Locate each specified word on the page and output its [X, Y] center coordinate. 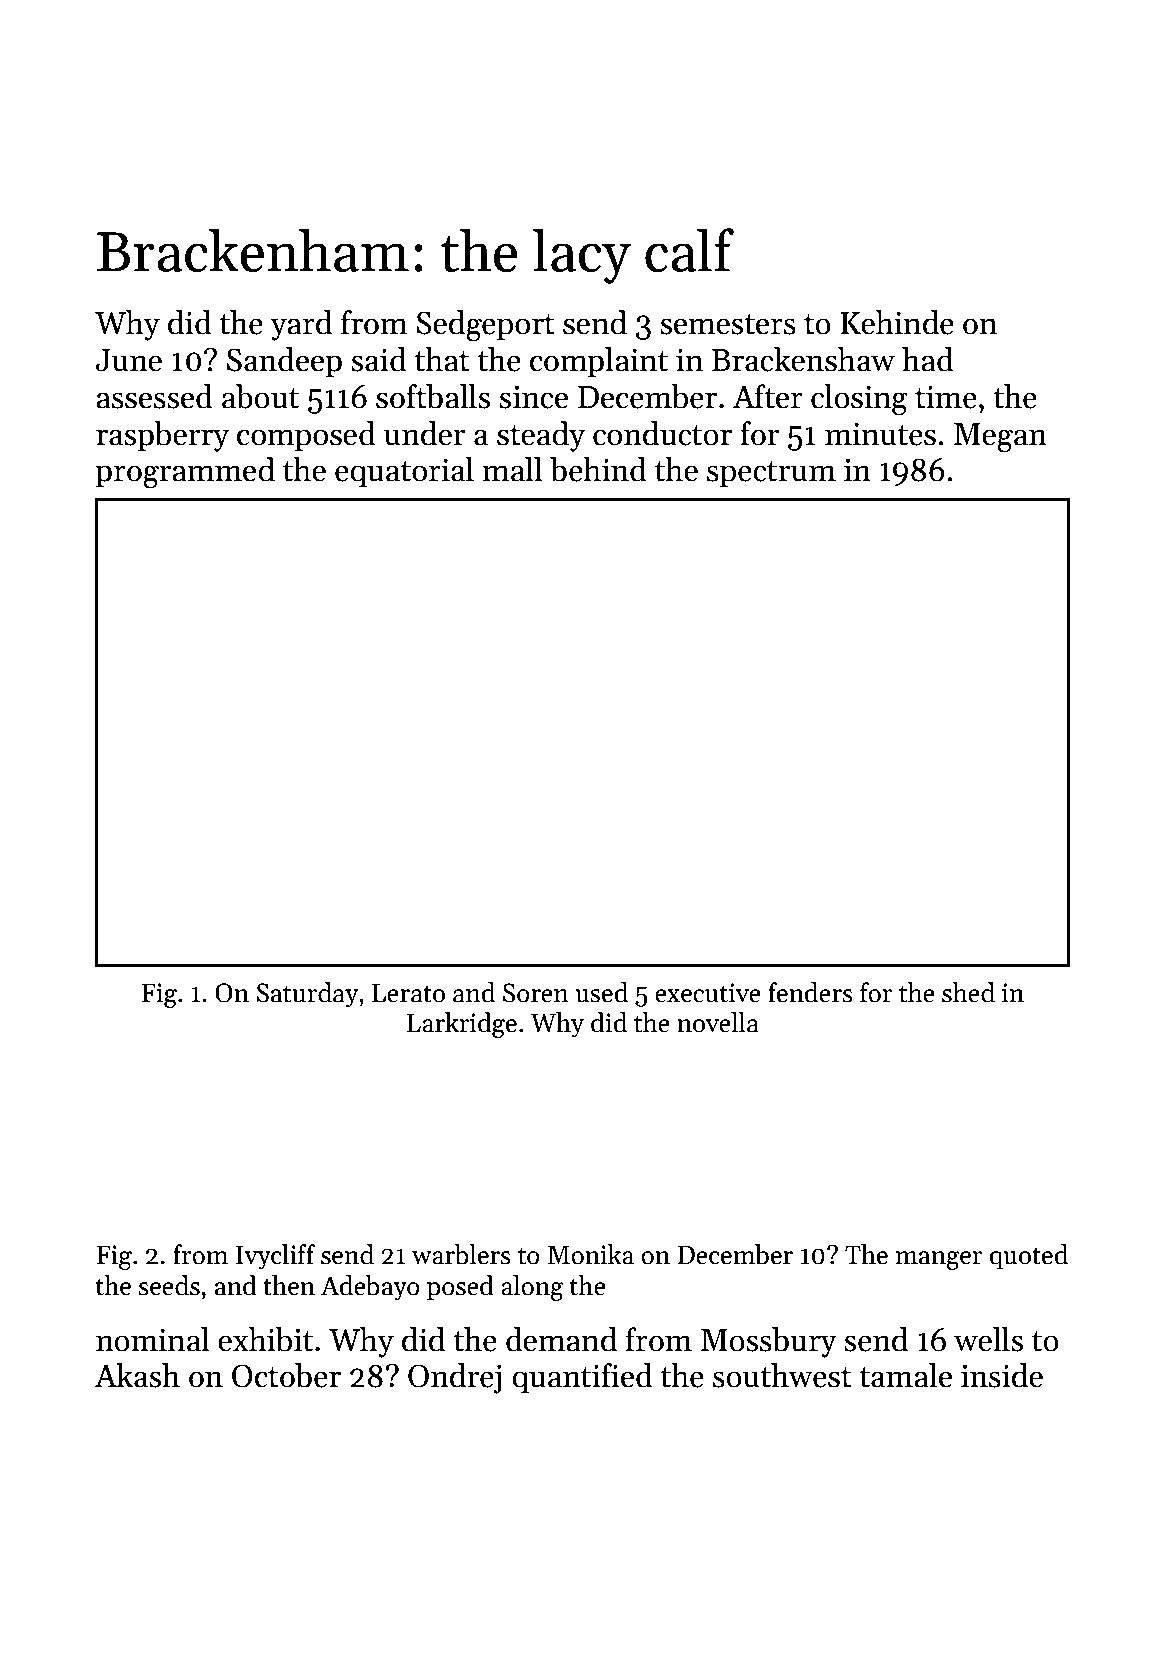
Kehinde [897, 322]
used [602, 992]
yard [301, 325]
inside [1002, 1375]
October [286, 1375]
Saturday [307, 995]
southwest [782, 1375]
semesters [728, 324]
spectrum [771, 474]
